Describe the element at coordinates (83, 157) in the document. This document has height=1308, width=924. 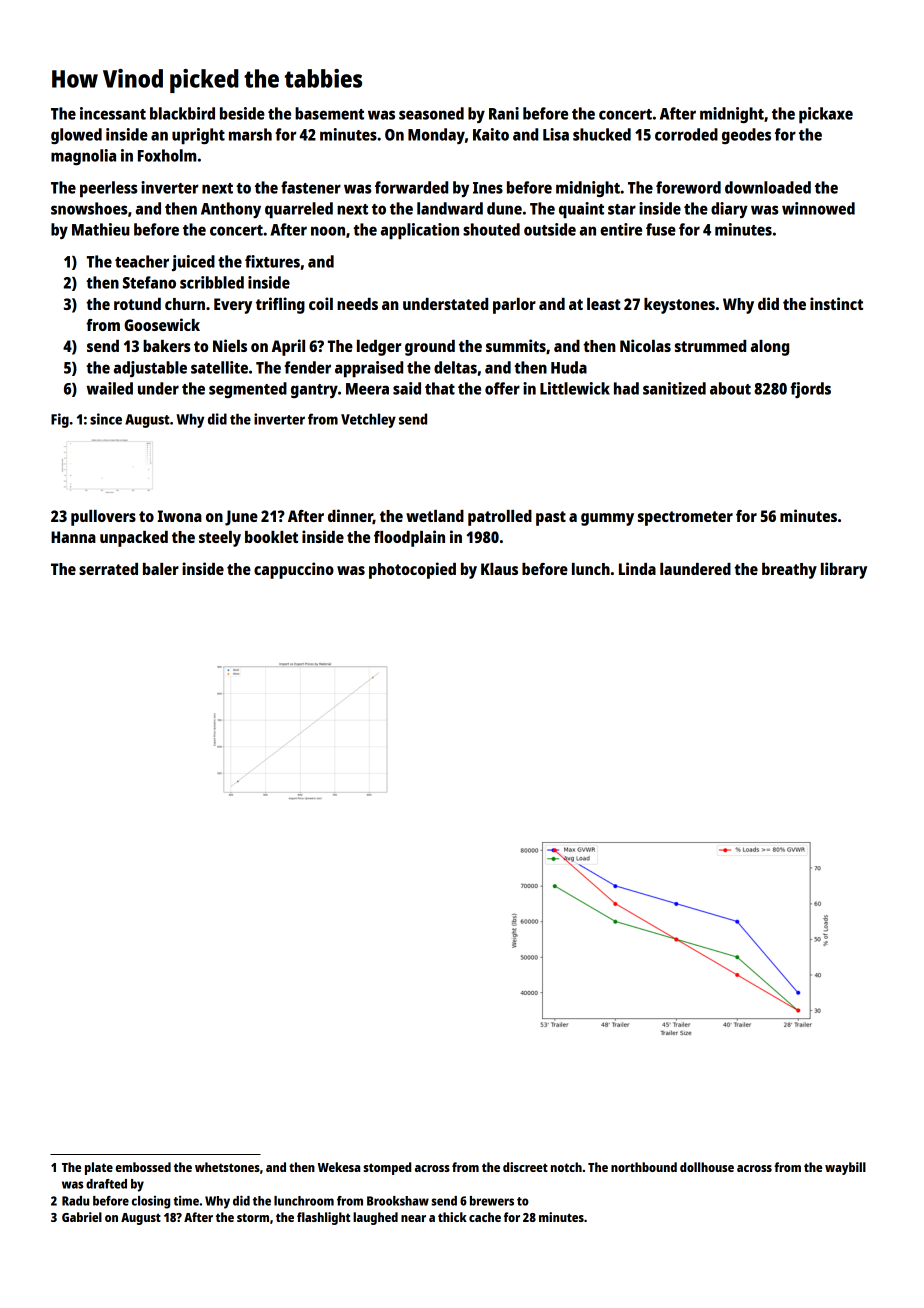
I see `magnolia` at that location.
